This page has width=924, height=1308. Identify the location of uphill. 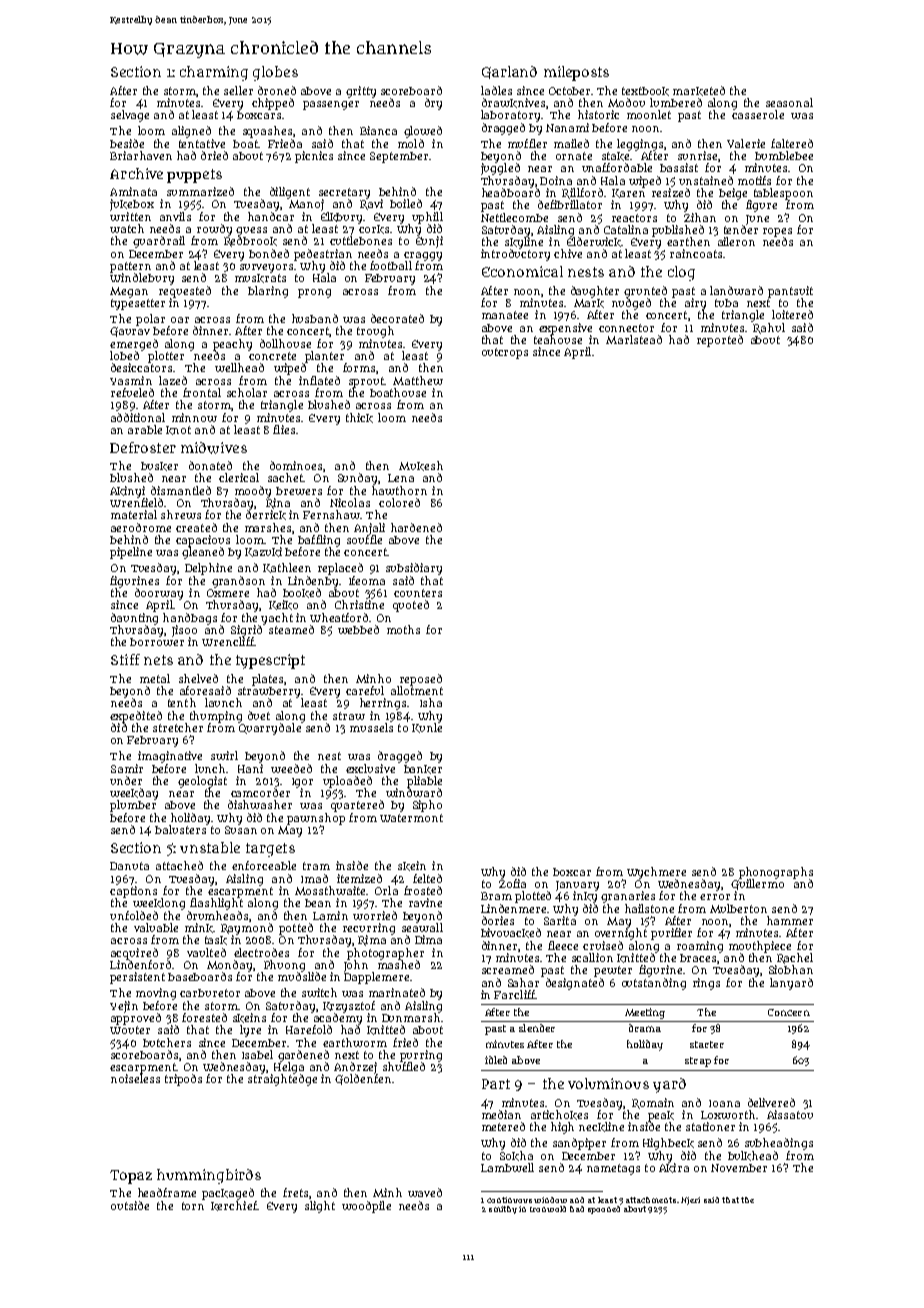
(427, 218).
